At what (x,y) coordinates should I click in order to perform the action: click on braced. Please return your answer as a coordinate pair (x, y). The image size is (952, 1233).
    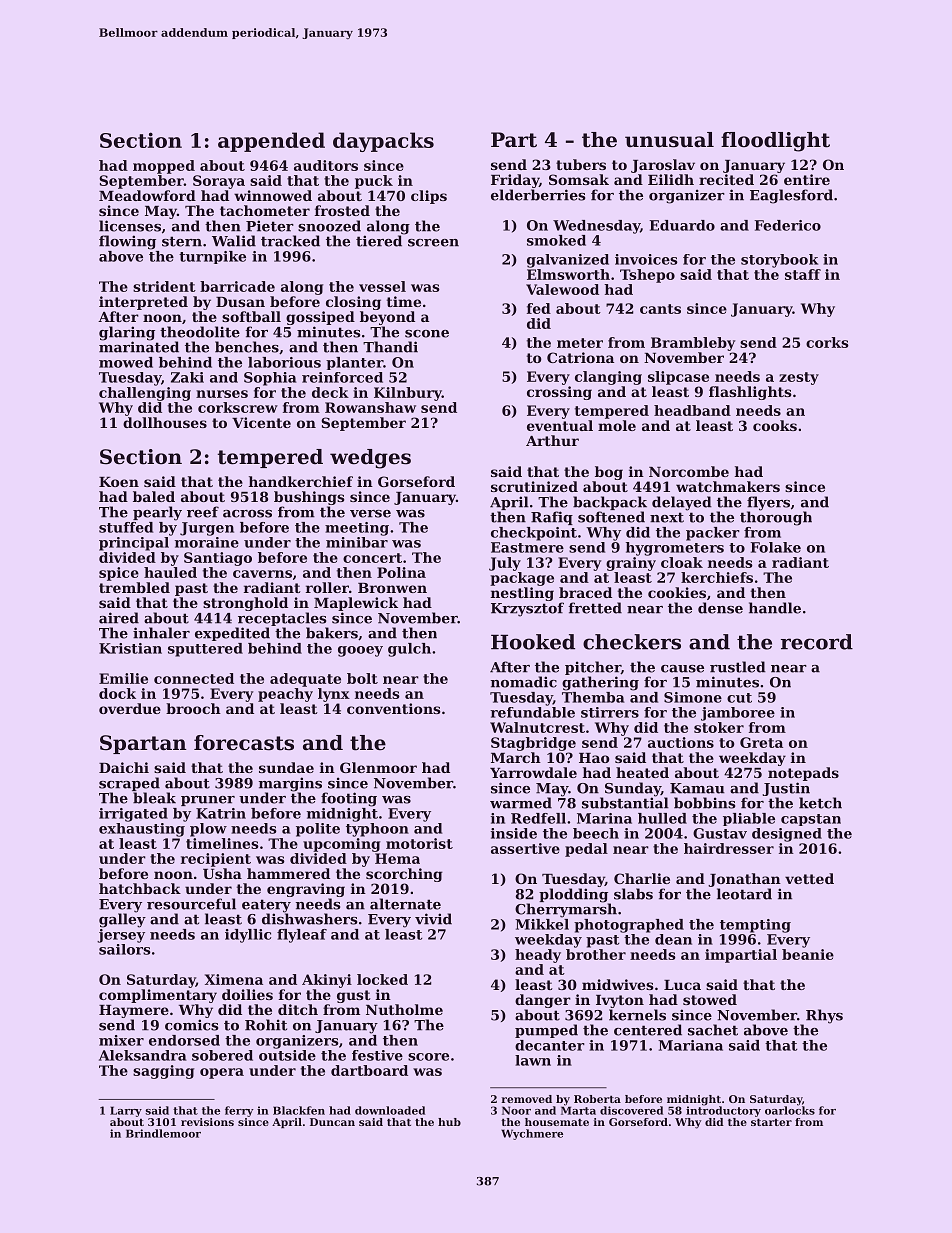
    Looking at the image, I should click on (585, 592).
